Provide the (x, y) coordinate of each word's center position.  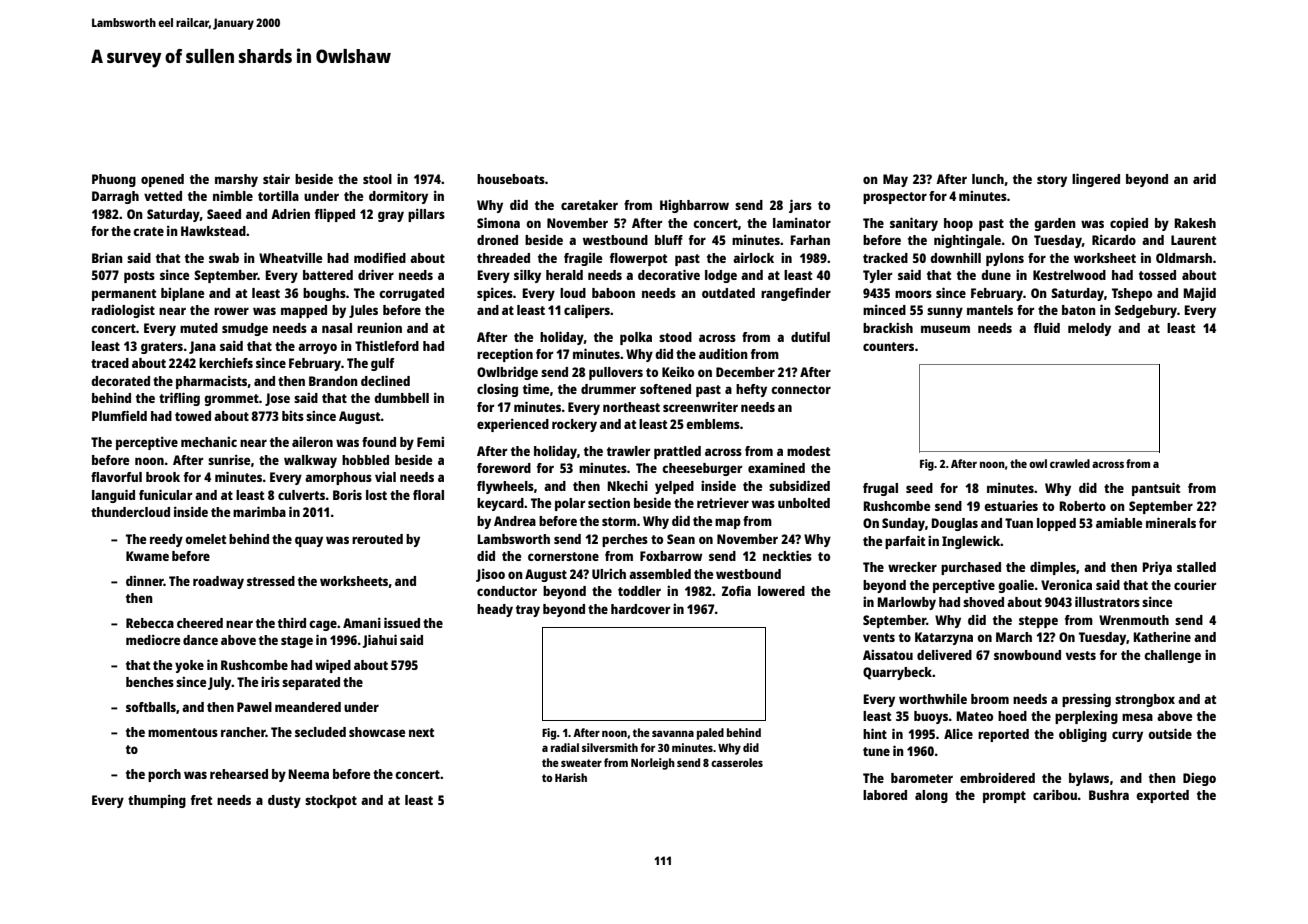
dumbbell (401, 398)
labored (885, 795)
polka (636, 338)
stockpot (331, 801)
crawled (1070, 463)
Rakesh (1195, 223)
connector (801, 389)
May (895, 180)
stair (276, 179)
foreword (504, 468)
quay (309, 541)
